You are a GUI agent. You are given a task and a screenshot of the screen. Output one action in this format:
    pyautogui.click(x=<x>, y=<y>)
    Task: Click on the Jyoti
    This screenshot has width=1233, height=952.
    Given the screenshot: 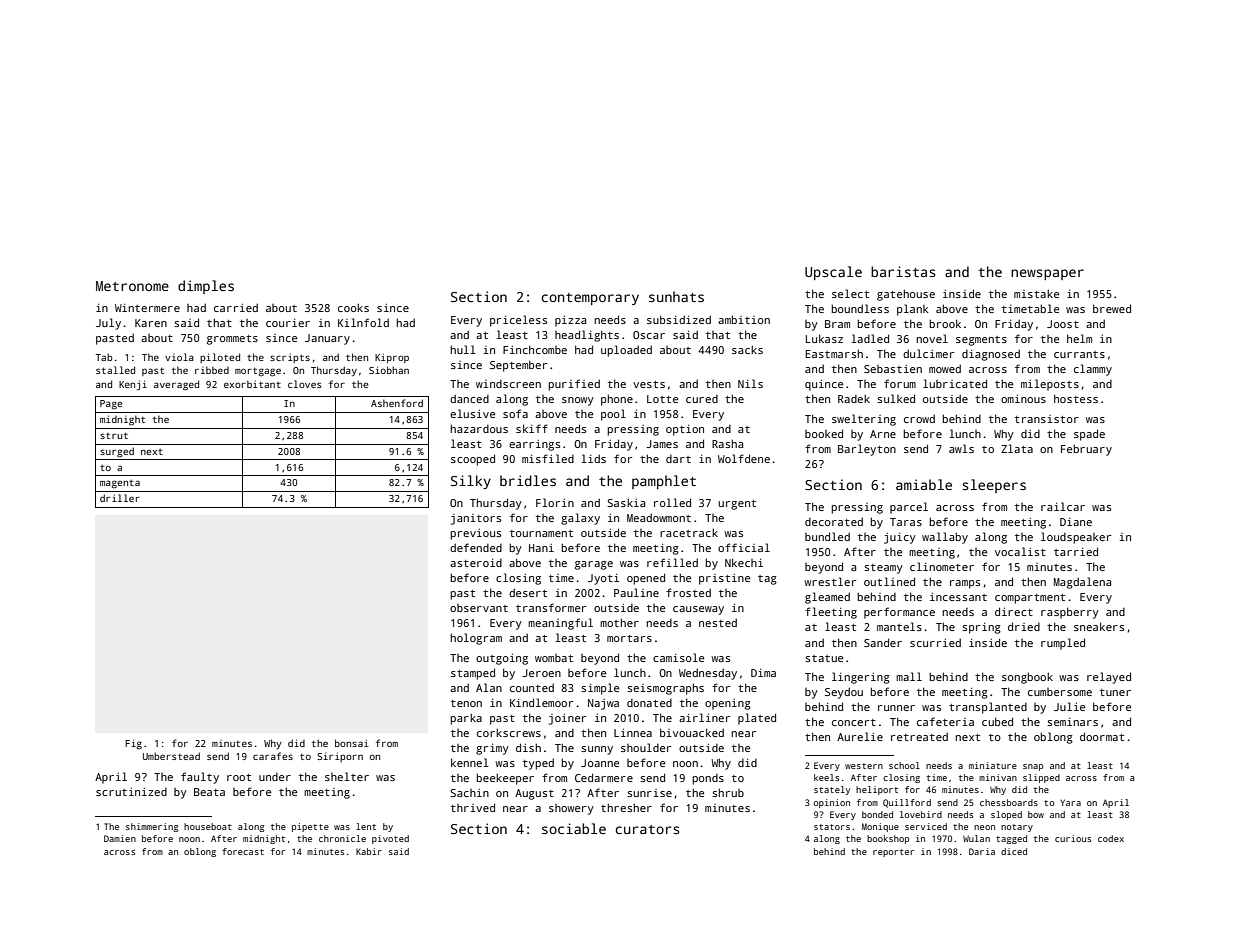 What is the action you would take?
    pyautogui.click(x=603, y=579)
